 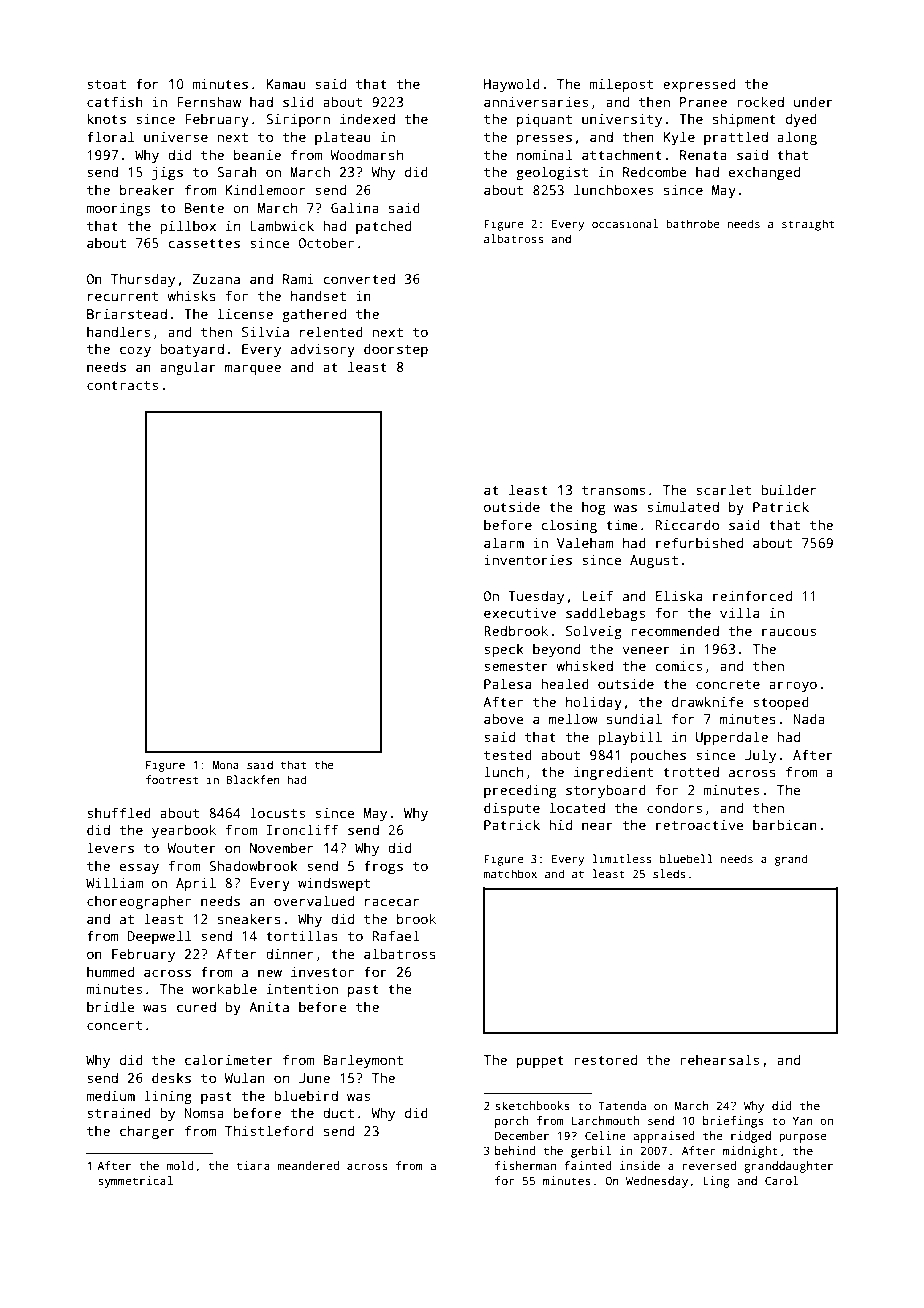 What do you see at coordinates (613, 490) in the screenshot?
I see `transoms` at bounding box center [613, 490].
